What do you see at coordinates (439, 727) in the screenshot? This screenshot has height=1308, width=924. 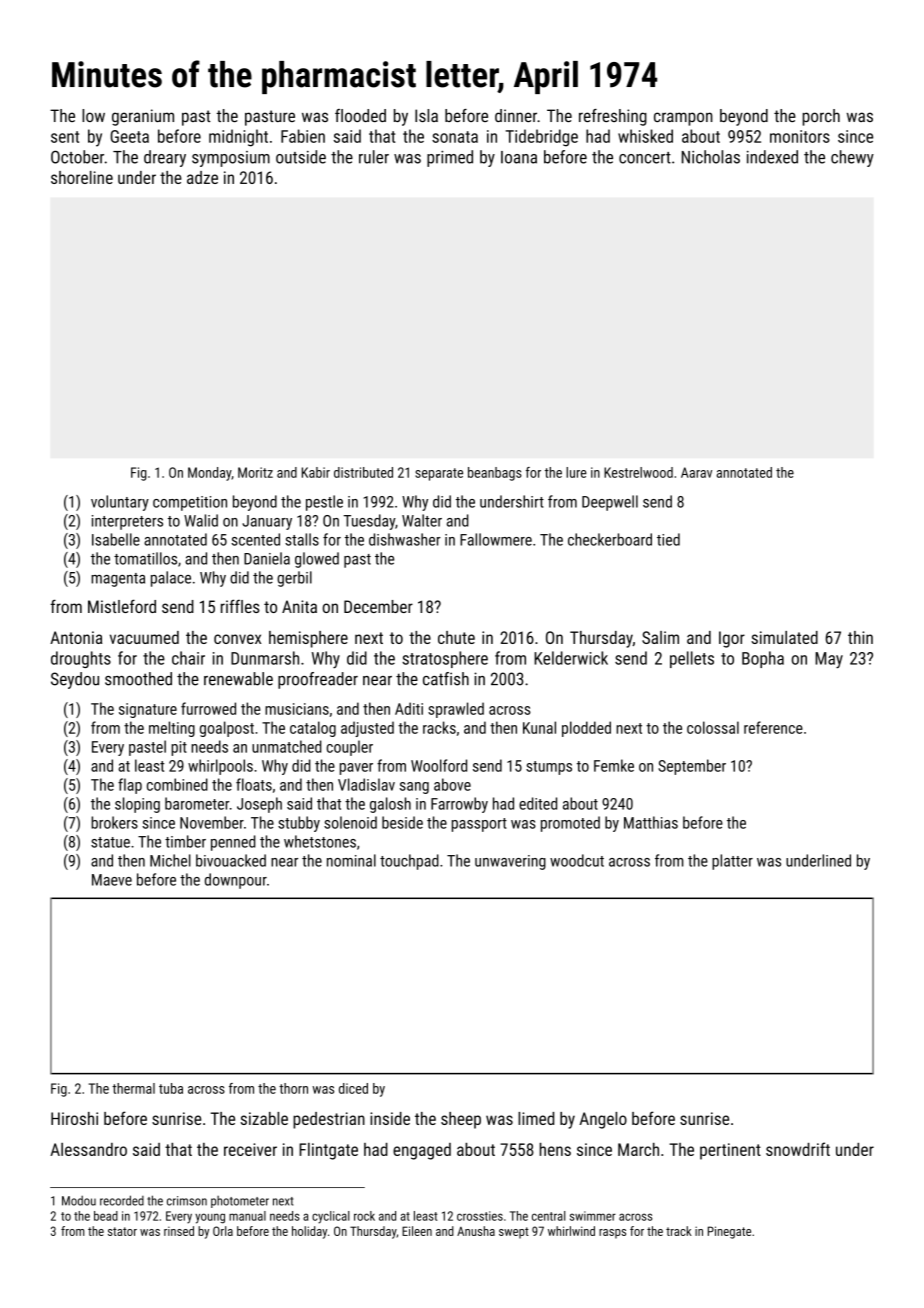 I see `racks` at bounding box center [439, 727].
